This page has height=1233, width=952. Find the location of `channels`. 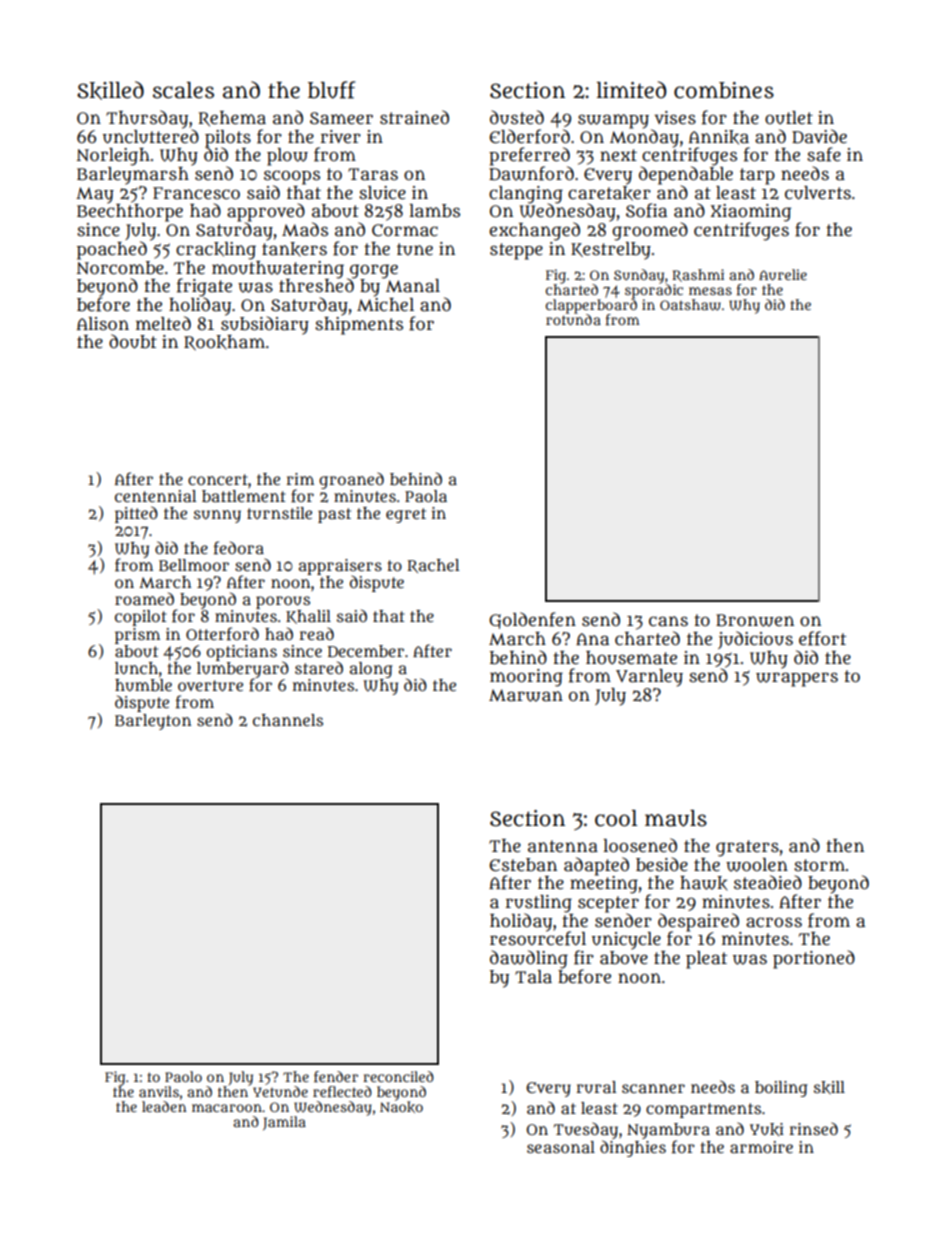

channels is located at coordinates (288, 720).
